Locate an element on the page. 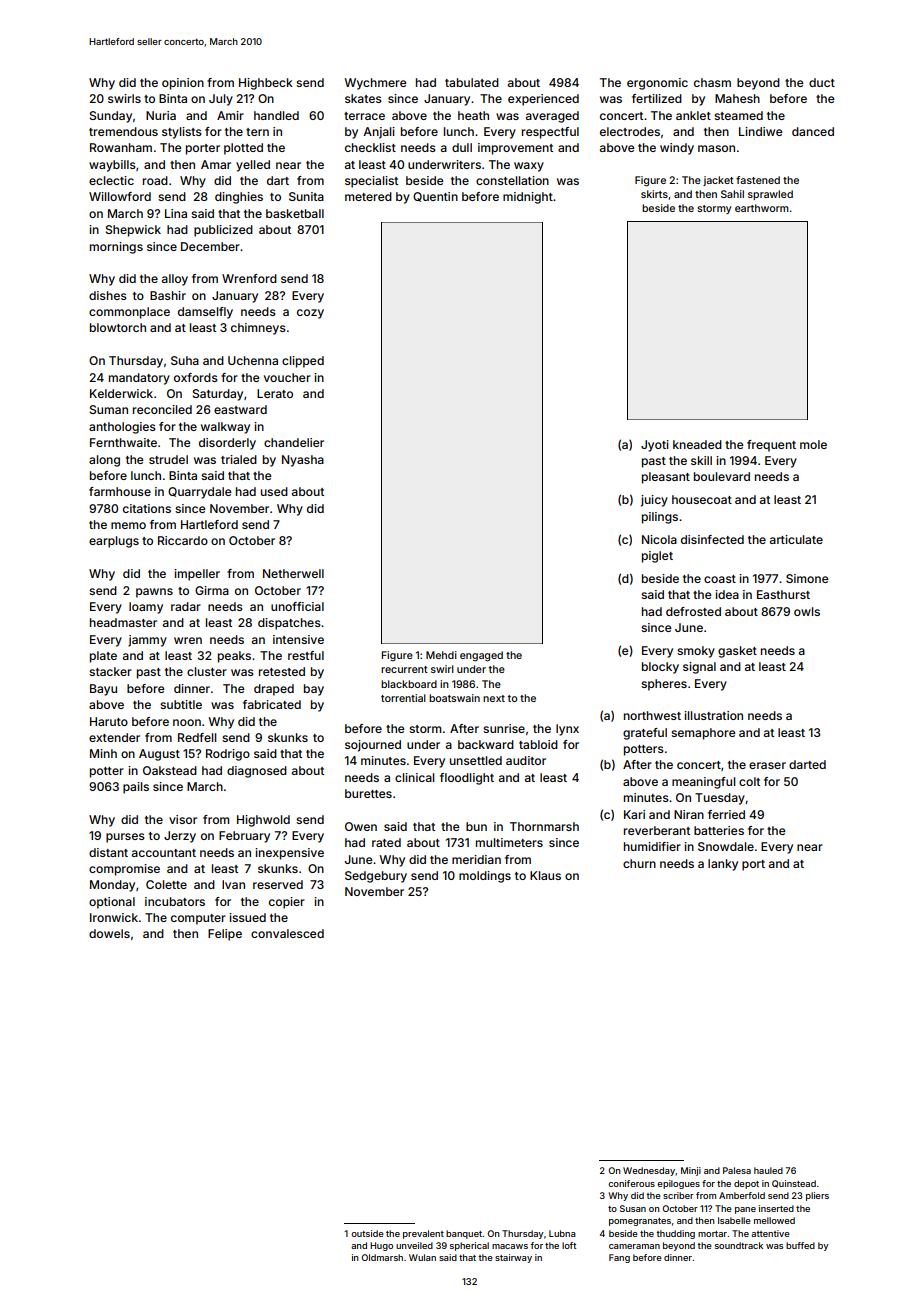 Image resolution: width=924 pixels, height=1308 pixels. Willowford is located at coordinates (120, 196).
